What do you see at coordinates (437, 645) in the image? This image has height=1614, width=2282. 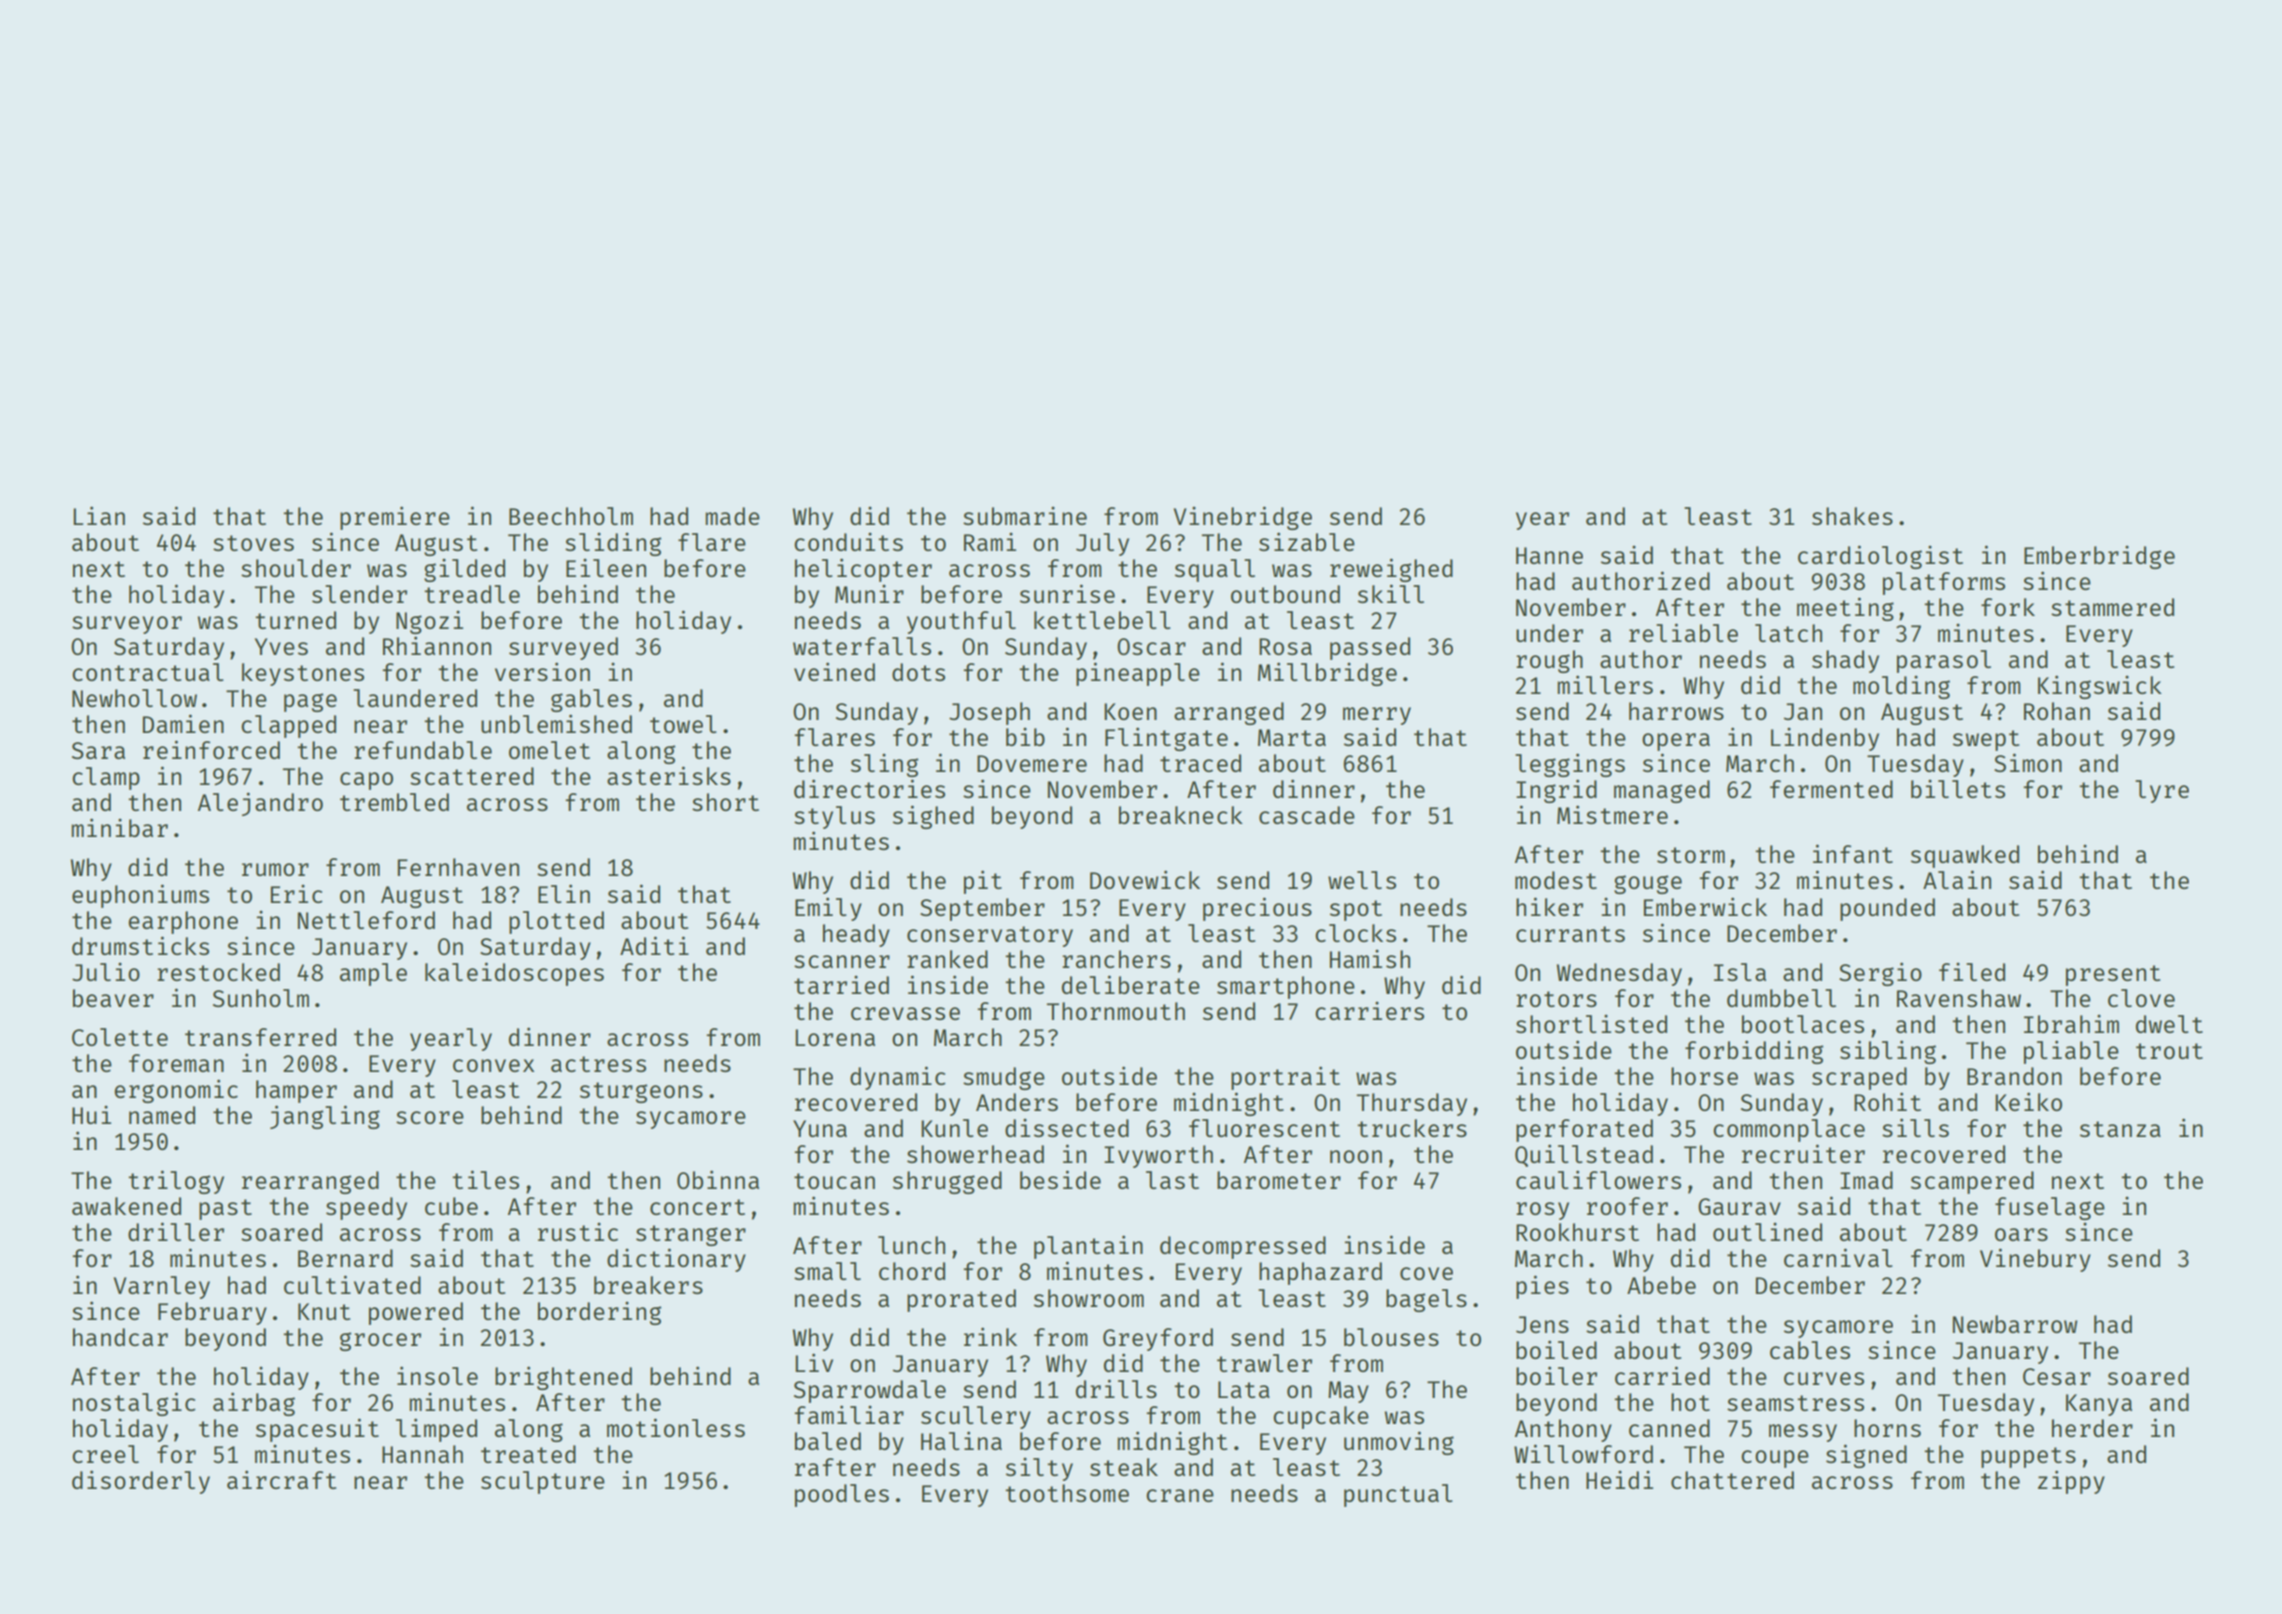 I see `Rhiannon` at bounding box center [437, 645].
